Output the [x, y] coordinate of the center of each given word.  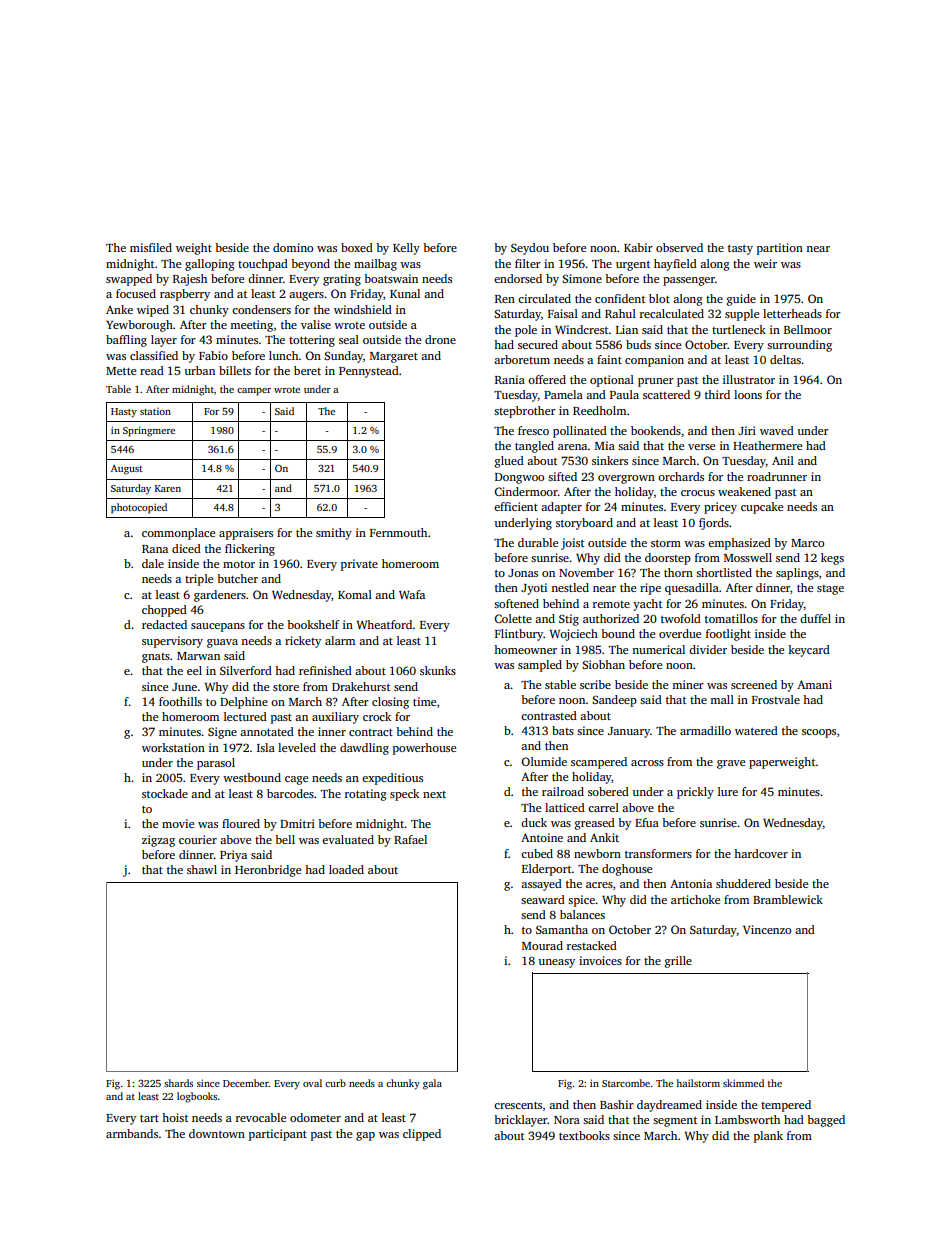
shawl [202, 869]
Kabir [638, 247]
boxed [357, 247]
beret [307, 370]
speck [404, 795]
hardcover [761, 853]
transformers [658, 853]
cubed [537, 853]
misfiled [151, 247]
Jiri [747, 430]
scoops [819, 733]
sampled [540, 666]
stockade [165, 793]
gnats [156, 658]
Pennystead [369, 372]
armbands [132, 1133]
